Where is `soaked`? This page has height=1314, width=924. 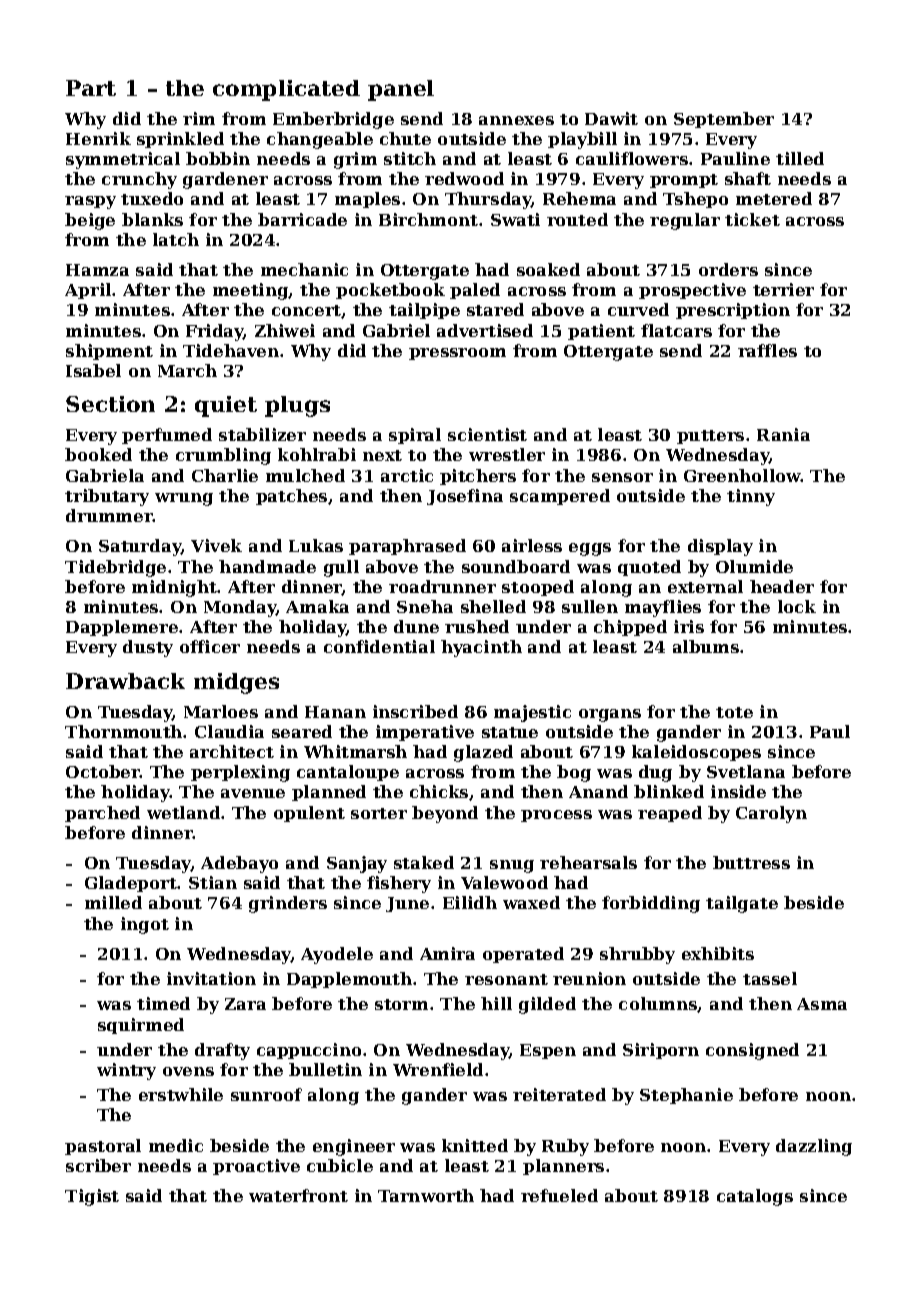 soaked is located at coordinates (548, 269).
